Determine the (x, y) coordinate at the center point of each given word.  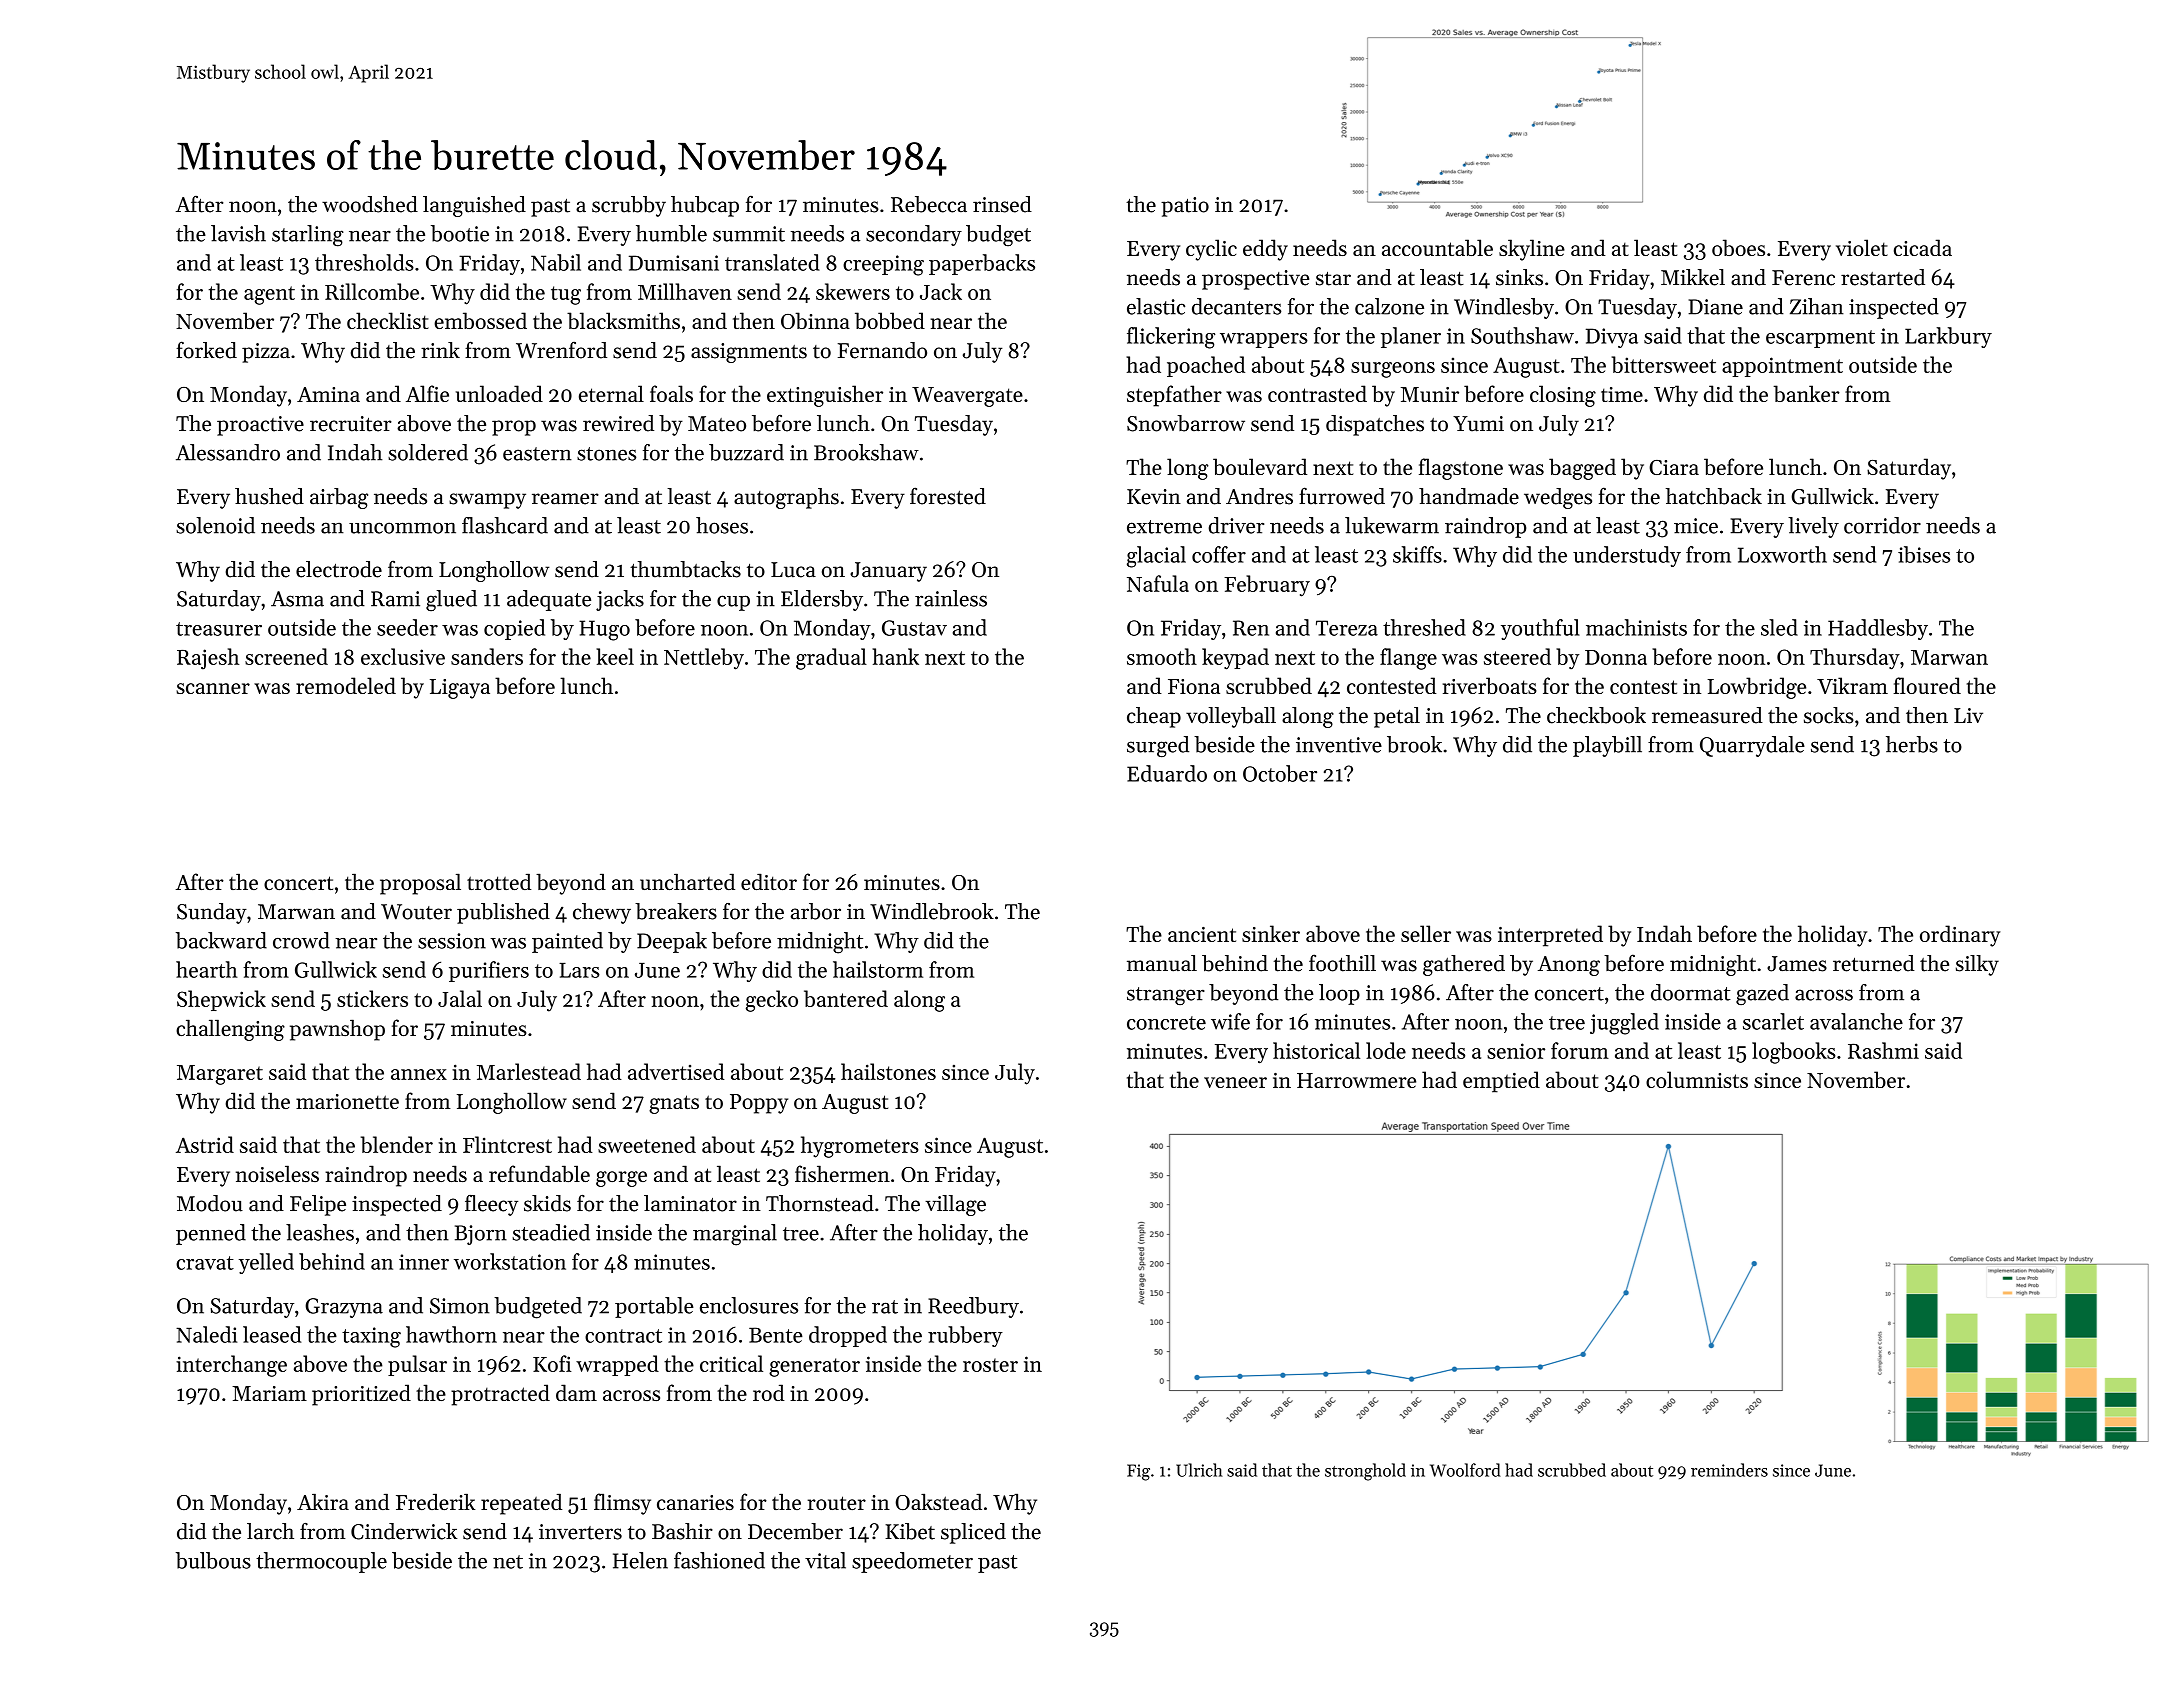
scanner (213, 688)
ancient (1202, 934)
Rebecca (929, 204)
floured (1927, 685)
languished (474, 206)
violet (1862, 247)
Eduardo (1167, 773)
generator (814, 1367)
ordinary (1960, 936)
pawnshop (337, 1030)
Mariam (269, 1393)
